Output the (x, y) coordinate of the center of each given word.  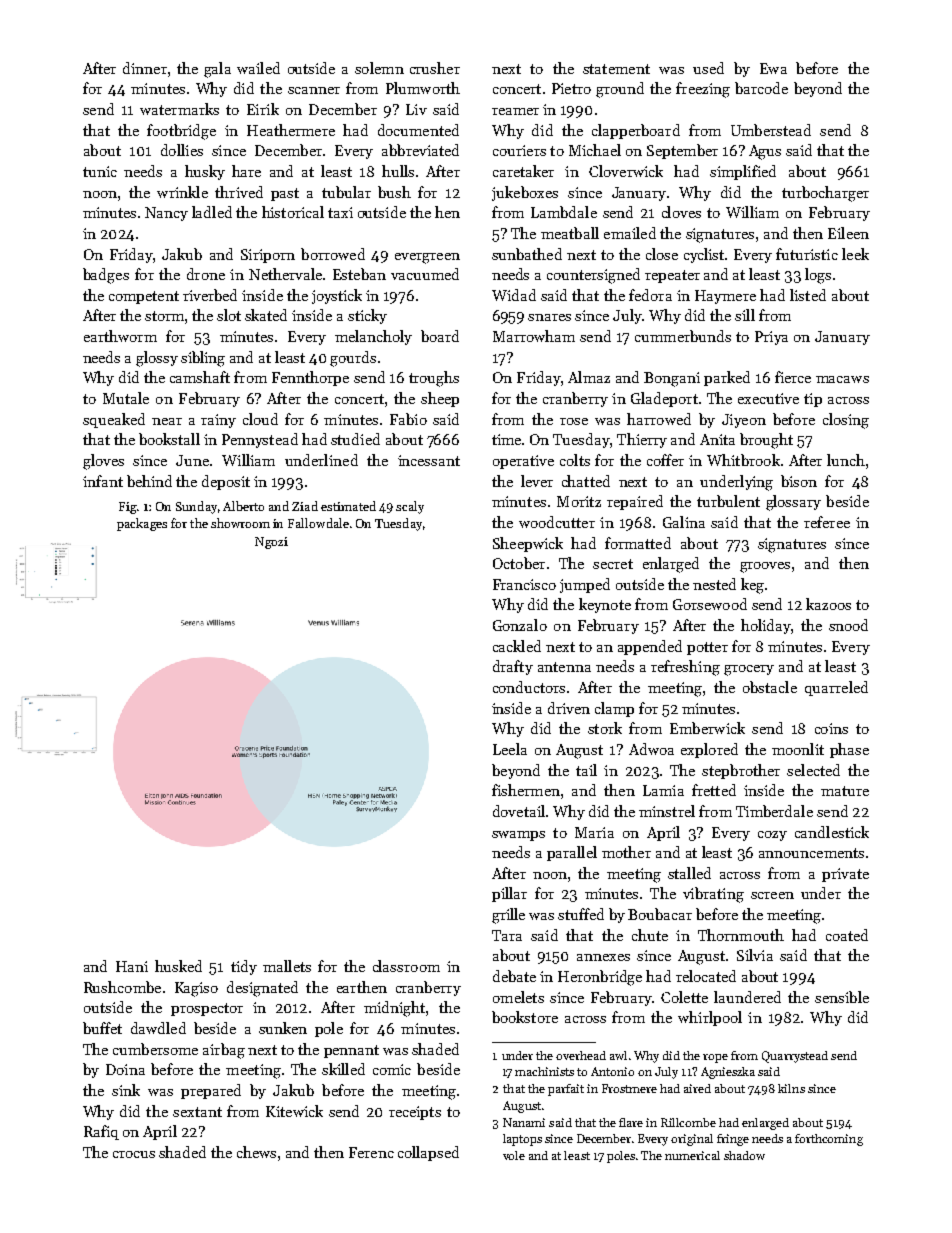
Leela (510, 749)
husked (178, 966)
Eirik (263, 109)
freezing (703, 90)
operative (523, 462)
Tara (507, 935)
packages (142, 524)
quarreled (836, 688)
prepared (211, 1091)
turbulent (728, 501)
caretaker (523, 171)
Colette (684, 997)
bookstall (169, 439)
